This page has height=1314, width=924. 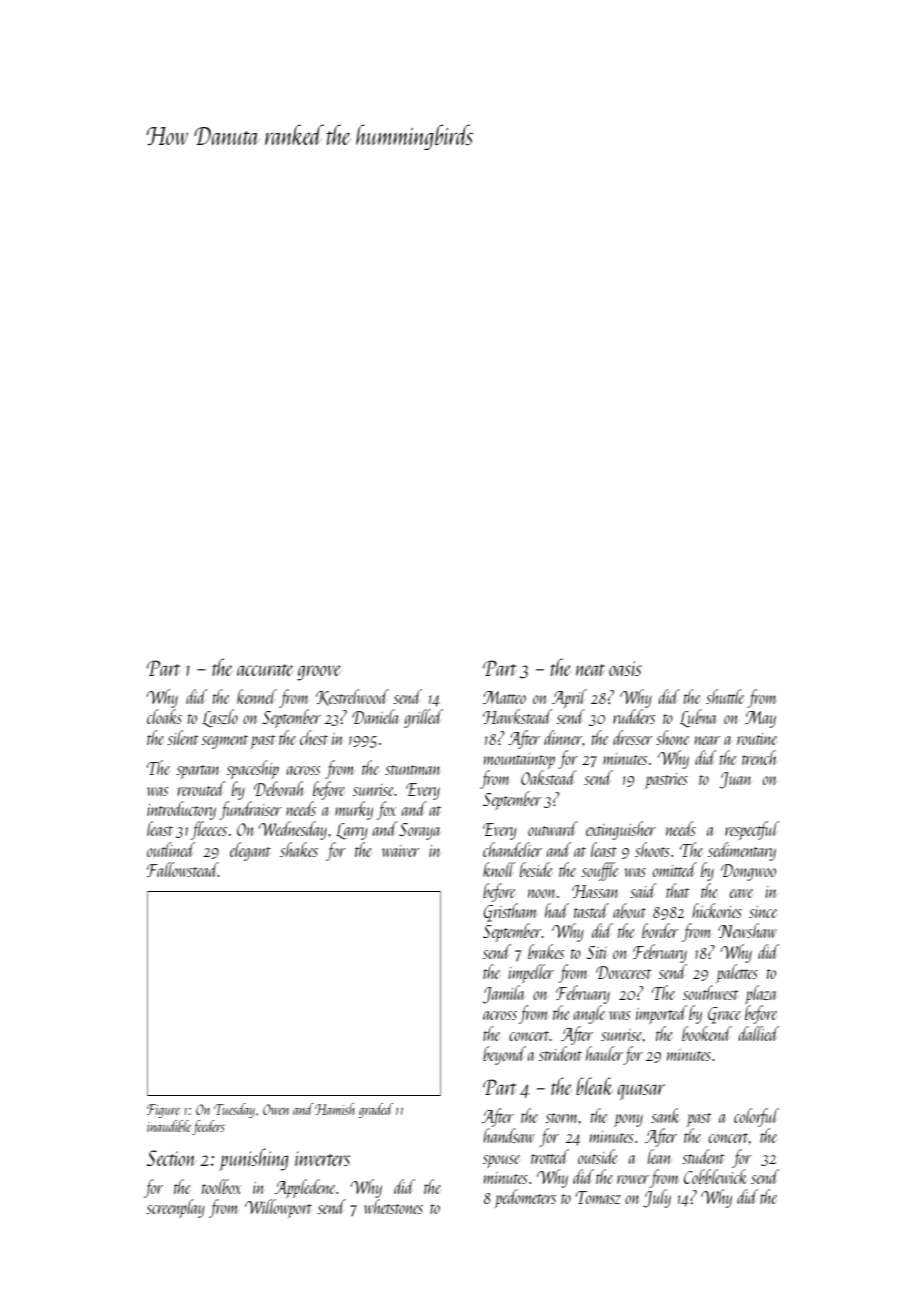 What do you see at coordinates (525, 1198) in the page?
I see `pedometers` at bounding box center [525, 1198].
